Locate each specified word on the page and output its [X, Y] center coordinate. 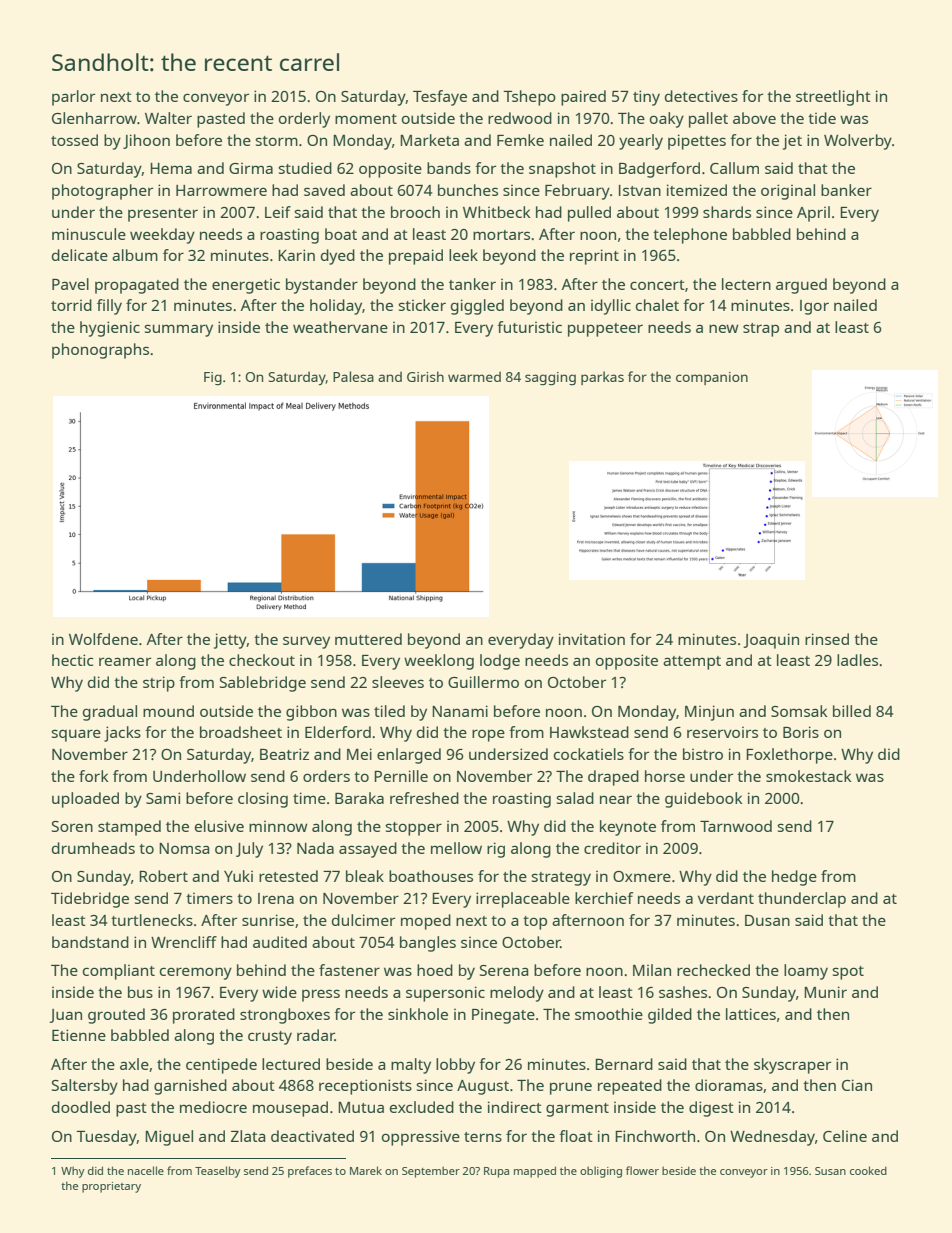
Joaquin [771, 641]
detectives [701, 96]
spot [848, 973]
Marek [366, 1170]
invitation [592, 639]
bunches [468, 190]
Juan [66, 1016]
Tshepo [529, 98]
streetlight [833, 98]
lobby [455, 1066]
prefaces [310, 1172]
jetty [230, 641]
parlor [73, 98]
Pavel [70, 284]
